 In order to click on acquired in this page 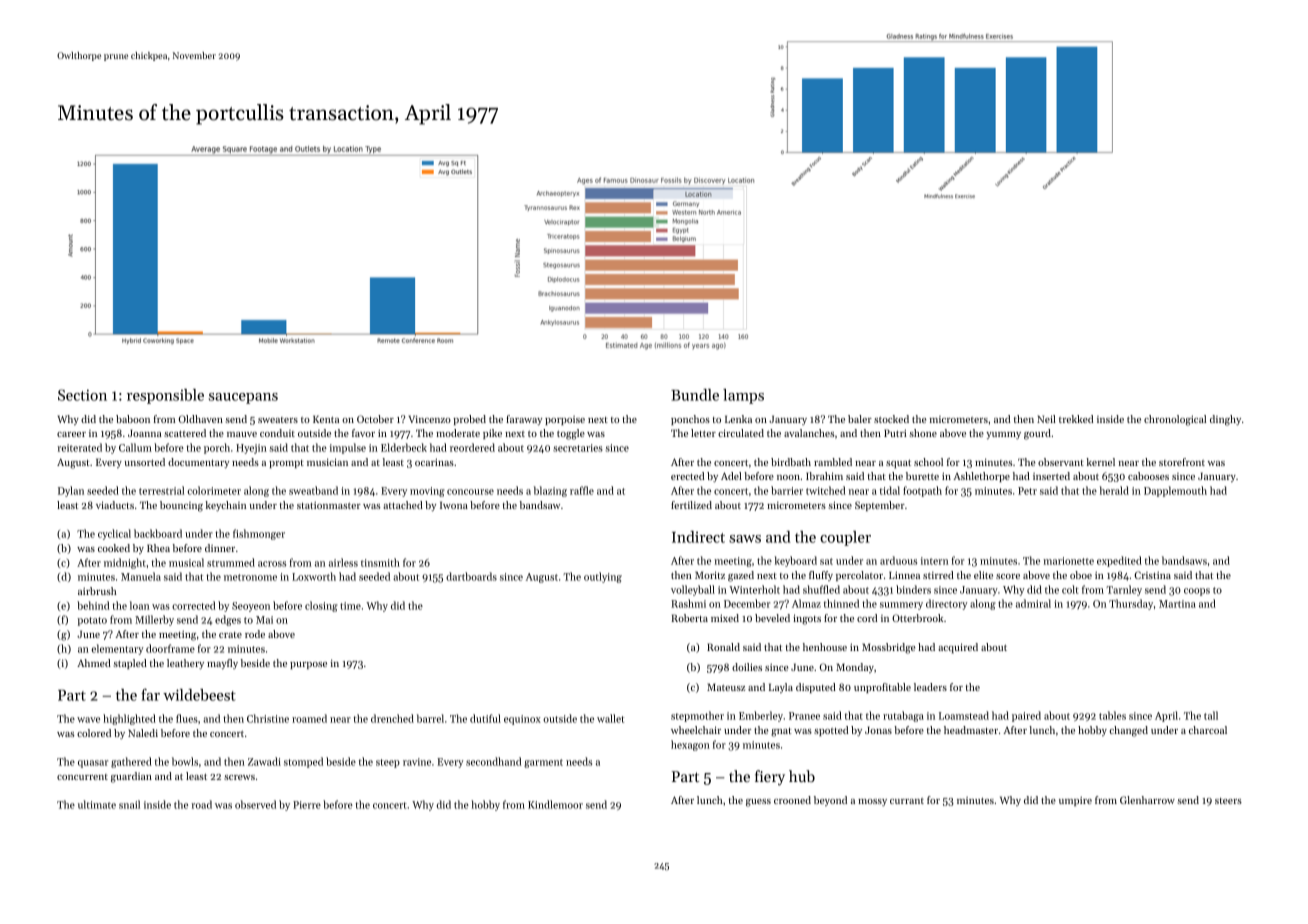, I will do `click(958, 648)`.
